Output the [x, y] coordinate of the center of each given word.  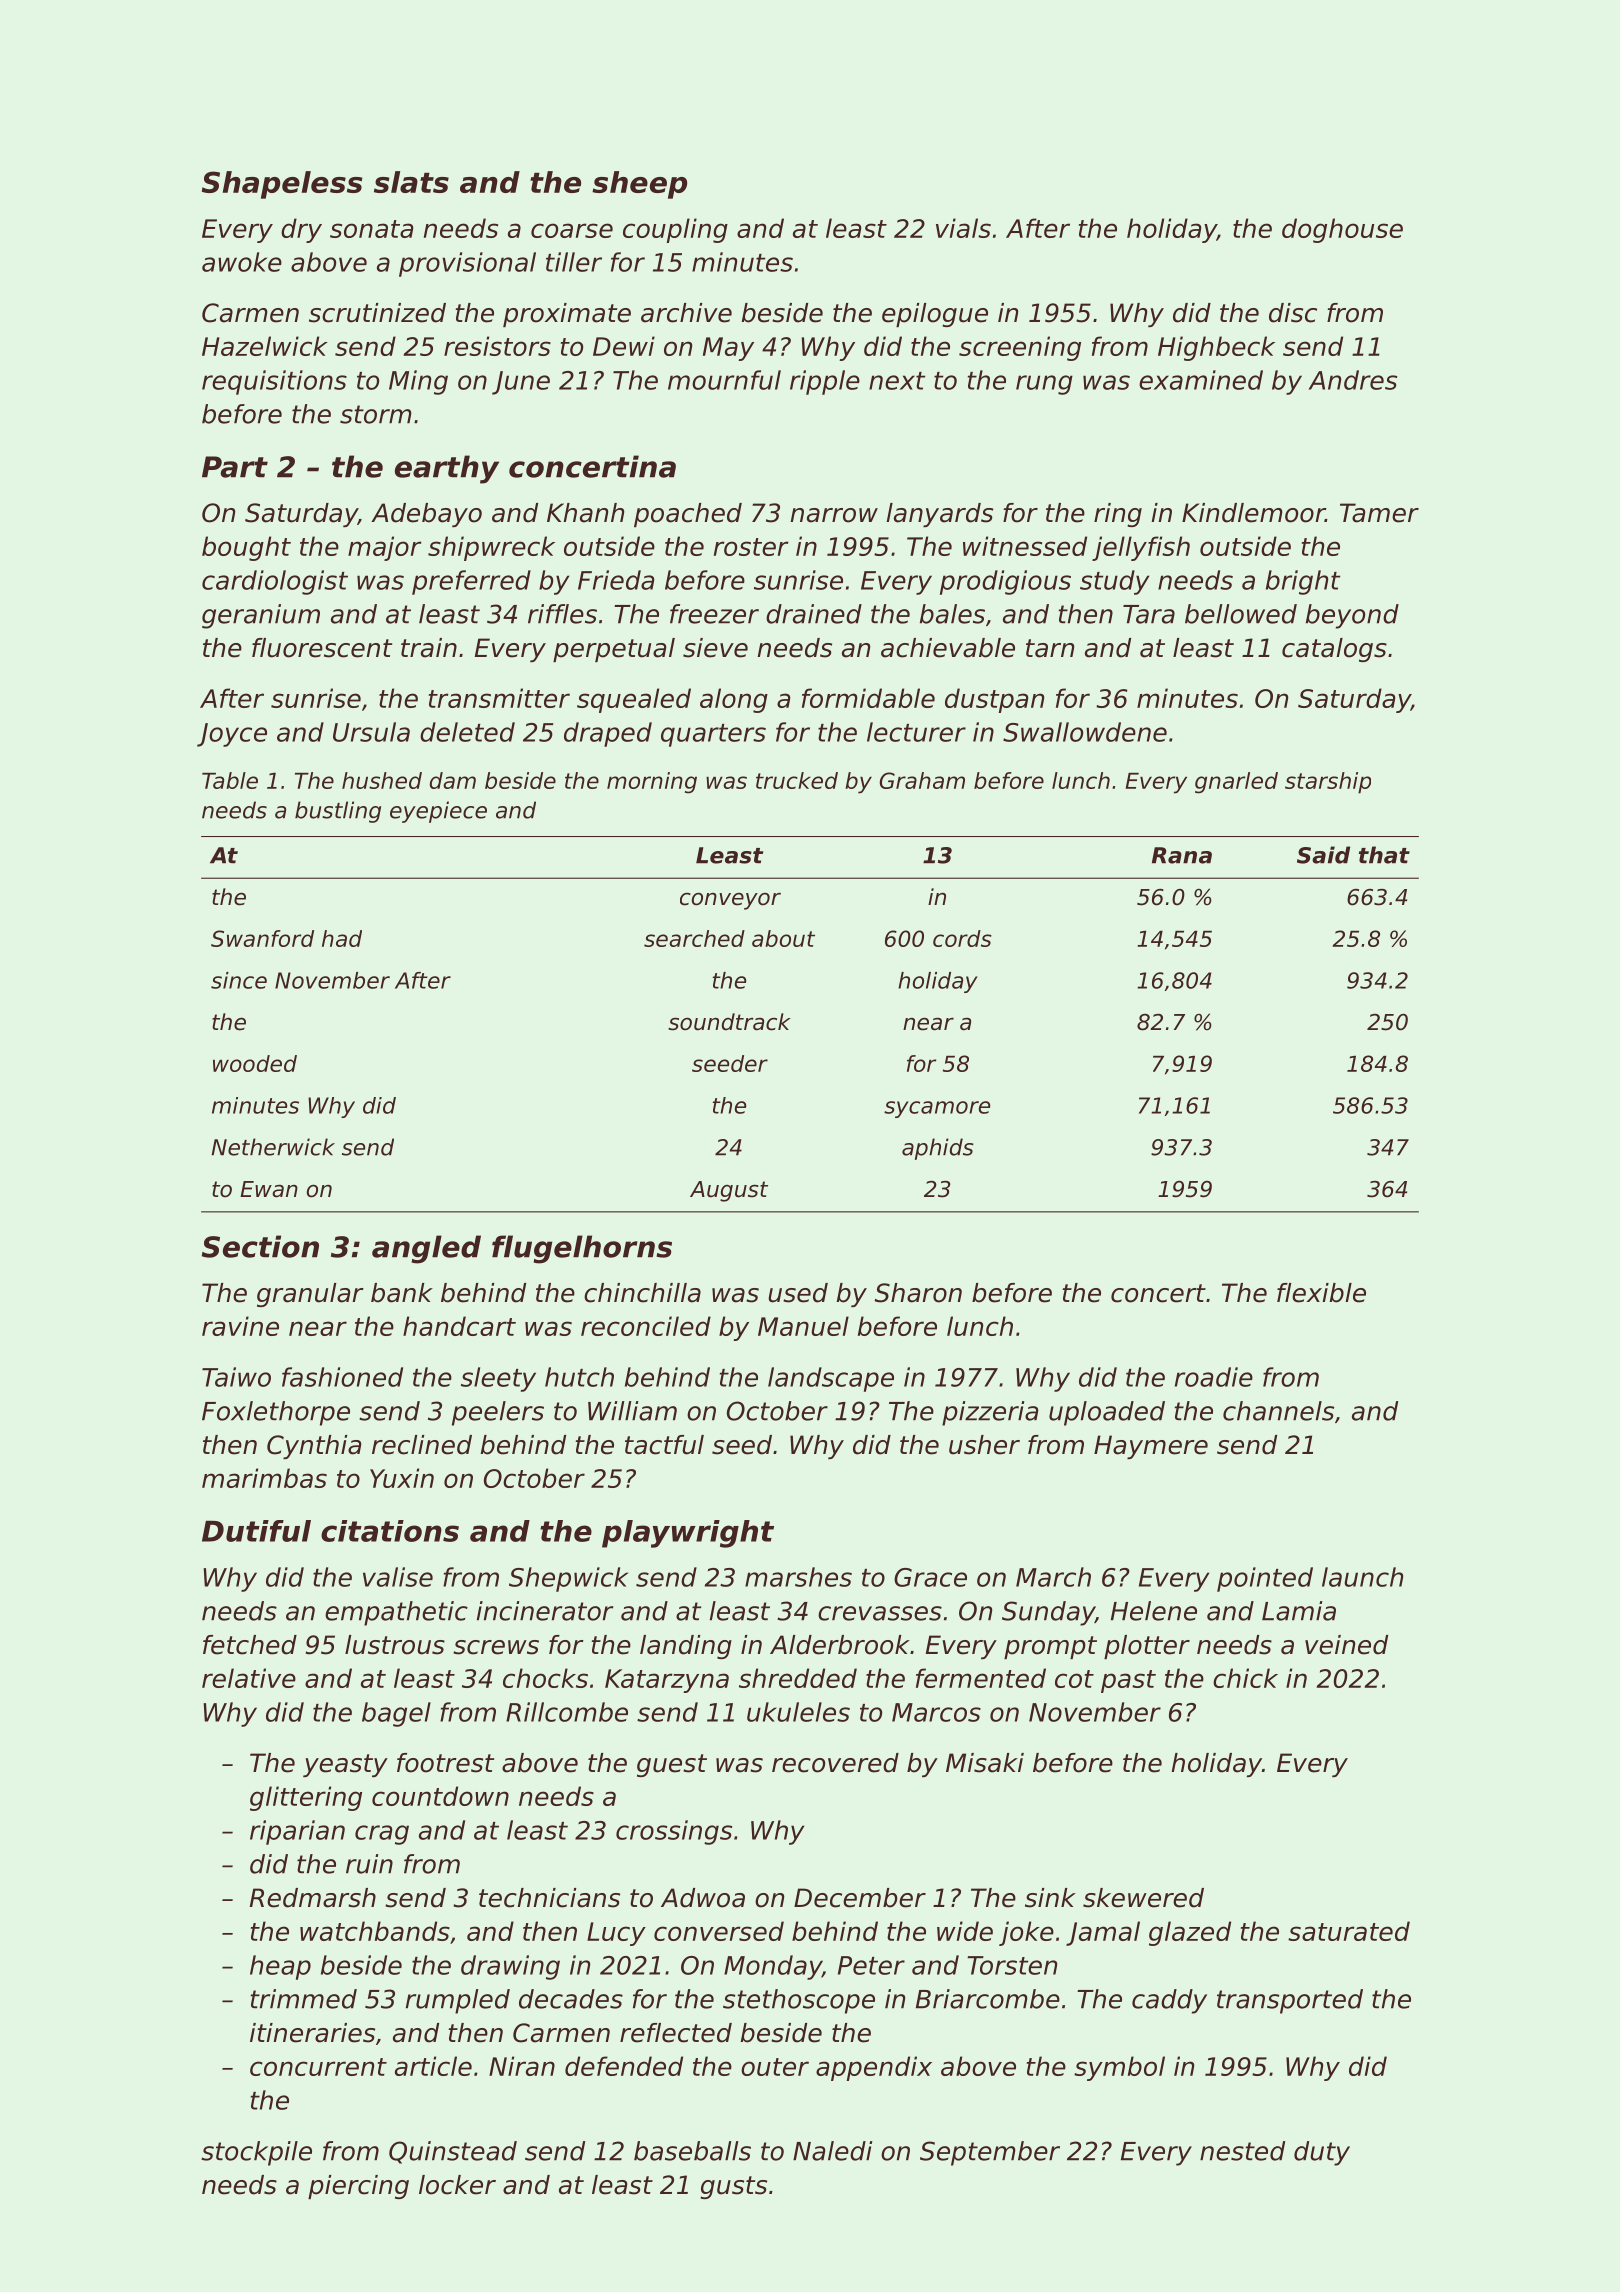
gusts [734, 2187]
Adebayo [426, 515]
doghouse [1342, 230]
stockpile [256, 2153]
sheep [639, 185]
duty [1322, 2153]
